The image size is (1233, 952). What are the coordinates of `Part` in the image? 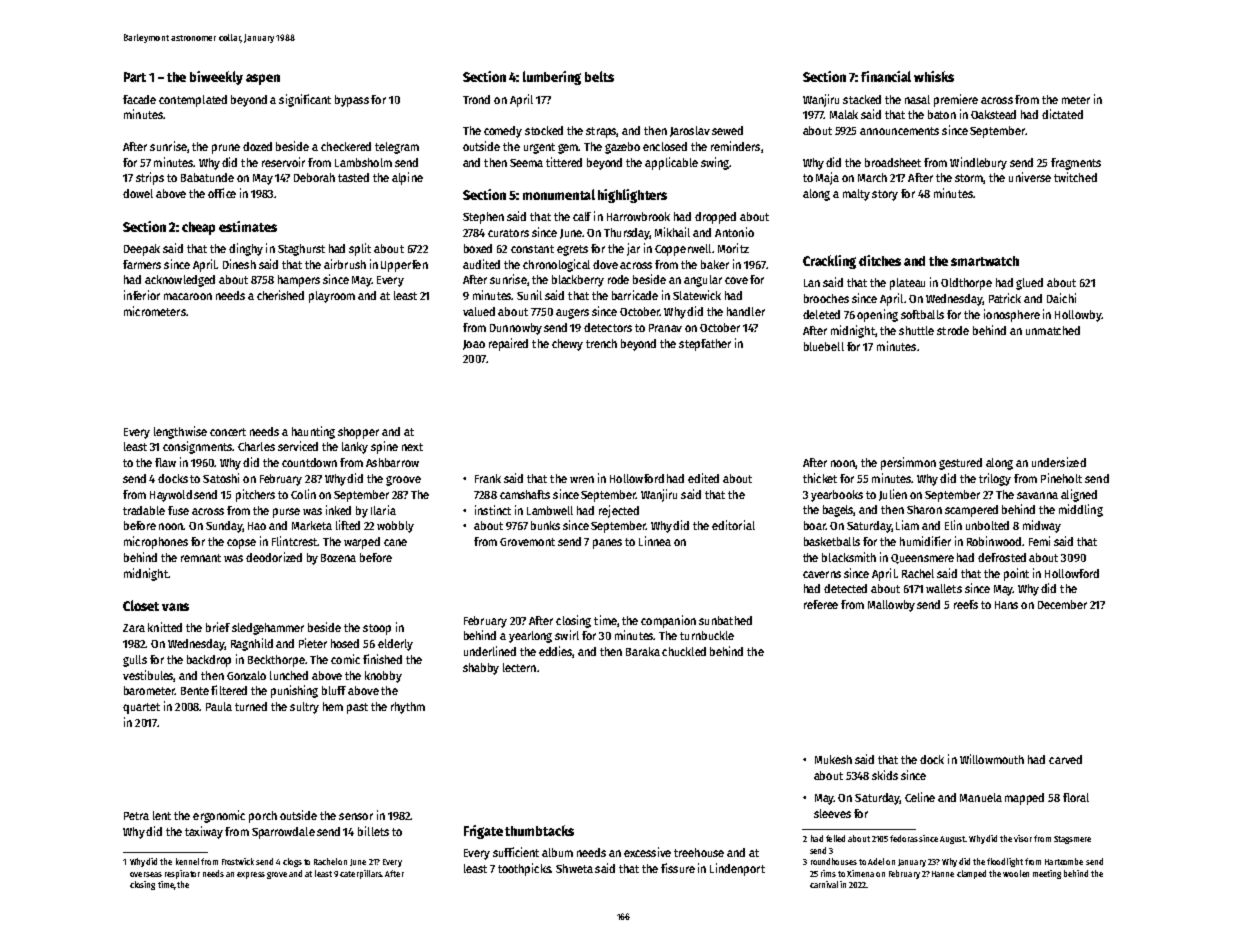 It's located at (135, 77).
